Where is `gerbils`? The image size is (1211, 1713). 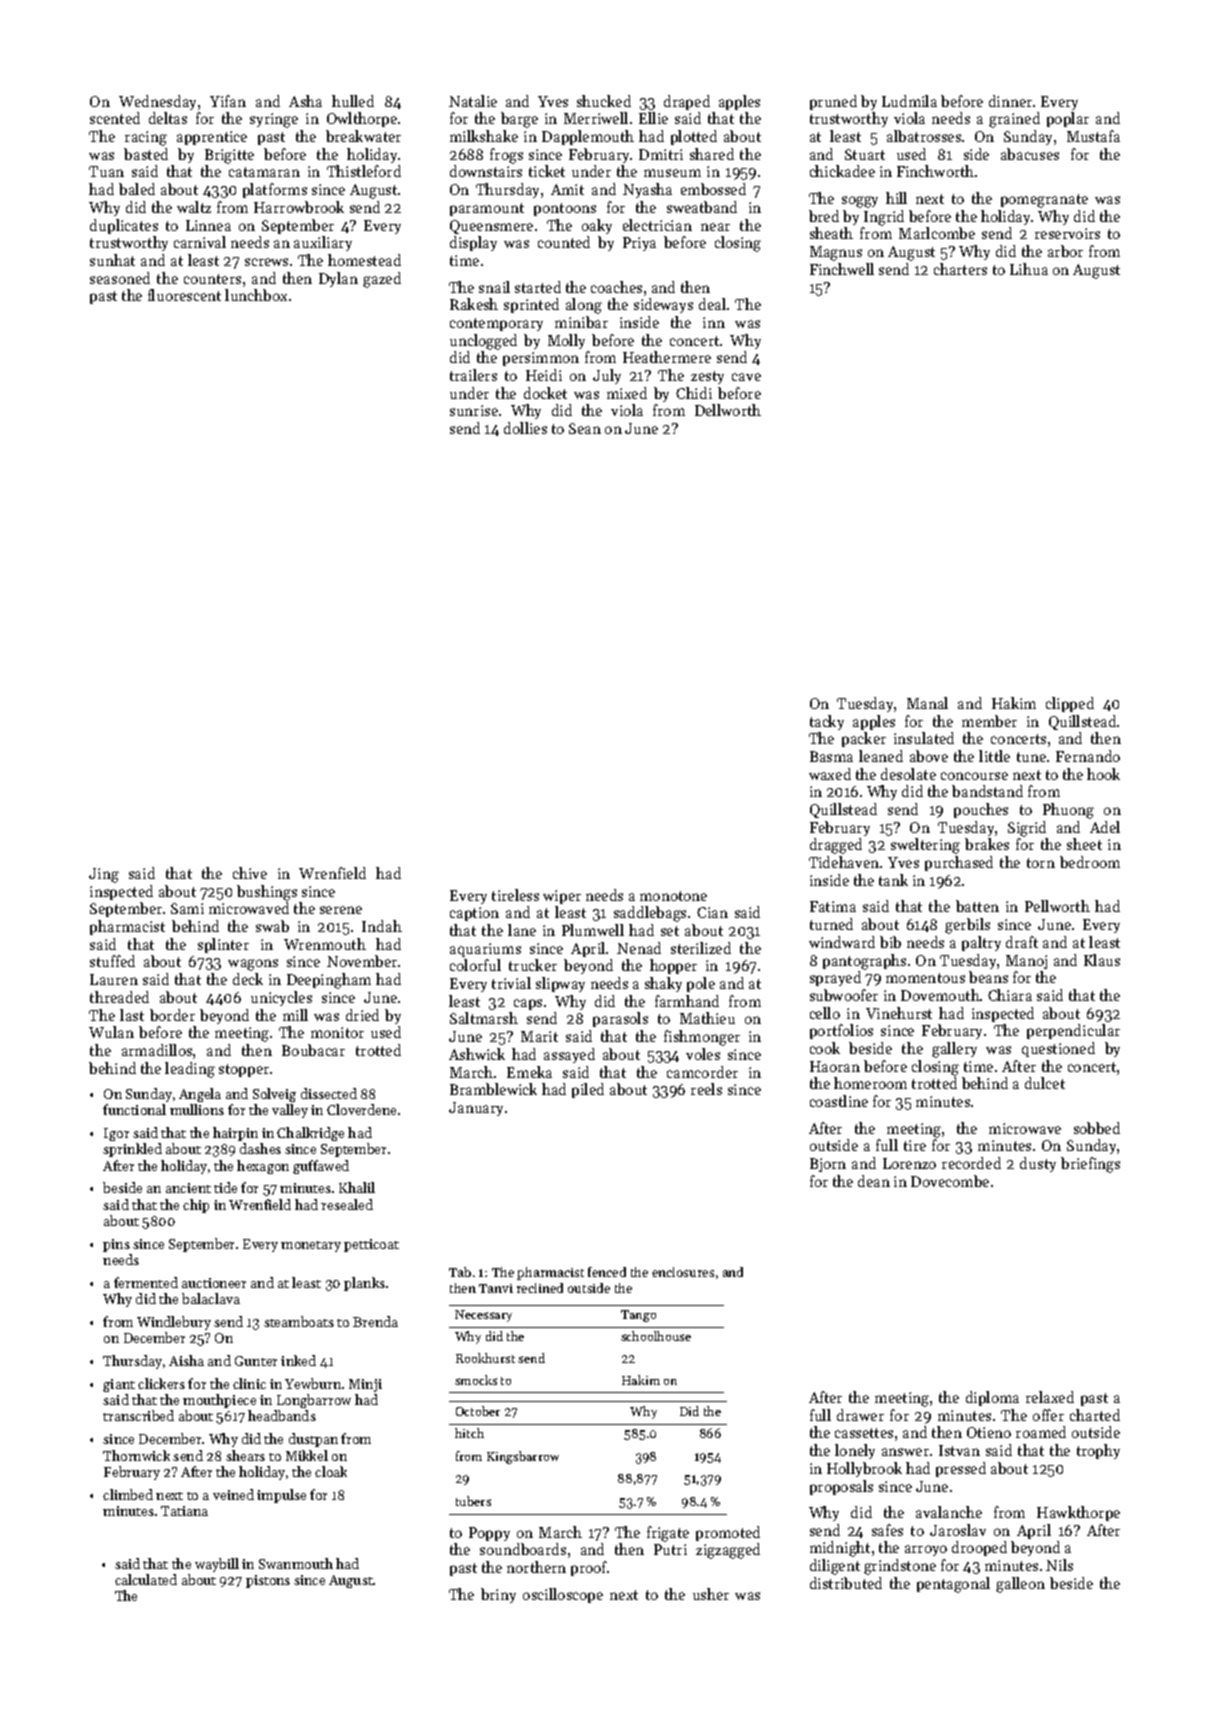
gerbils is located at coordinates (967, 926).
